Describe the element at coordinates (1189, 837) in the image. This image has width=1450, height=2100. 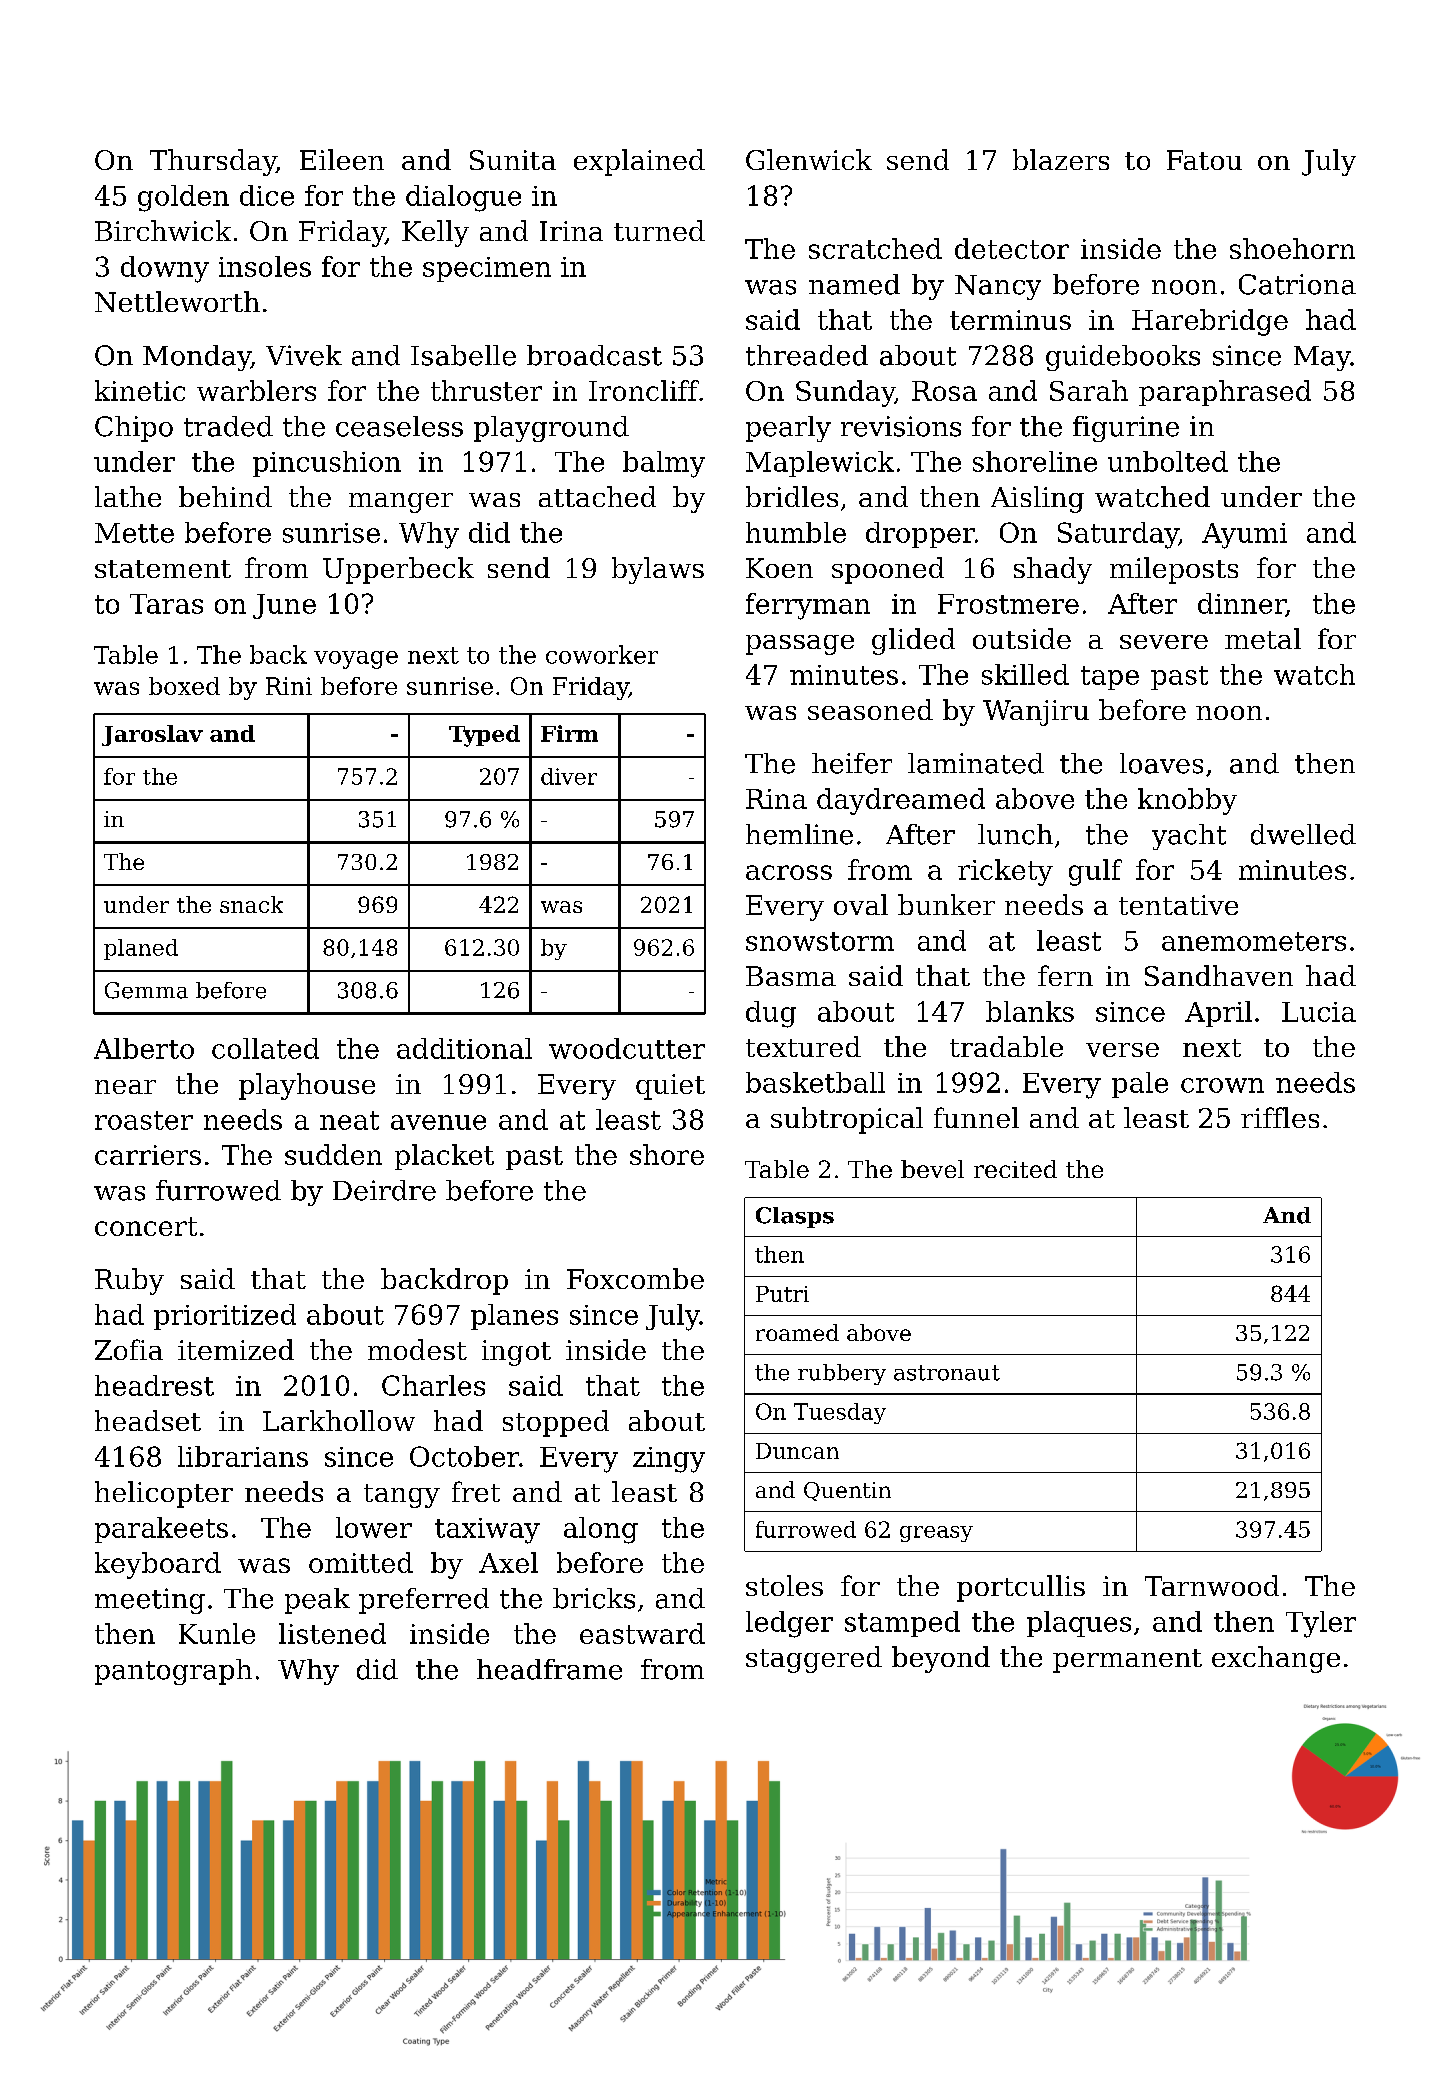
I see `yacht` at that location.
